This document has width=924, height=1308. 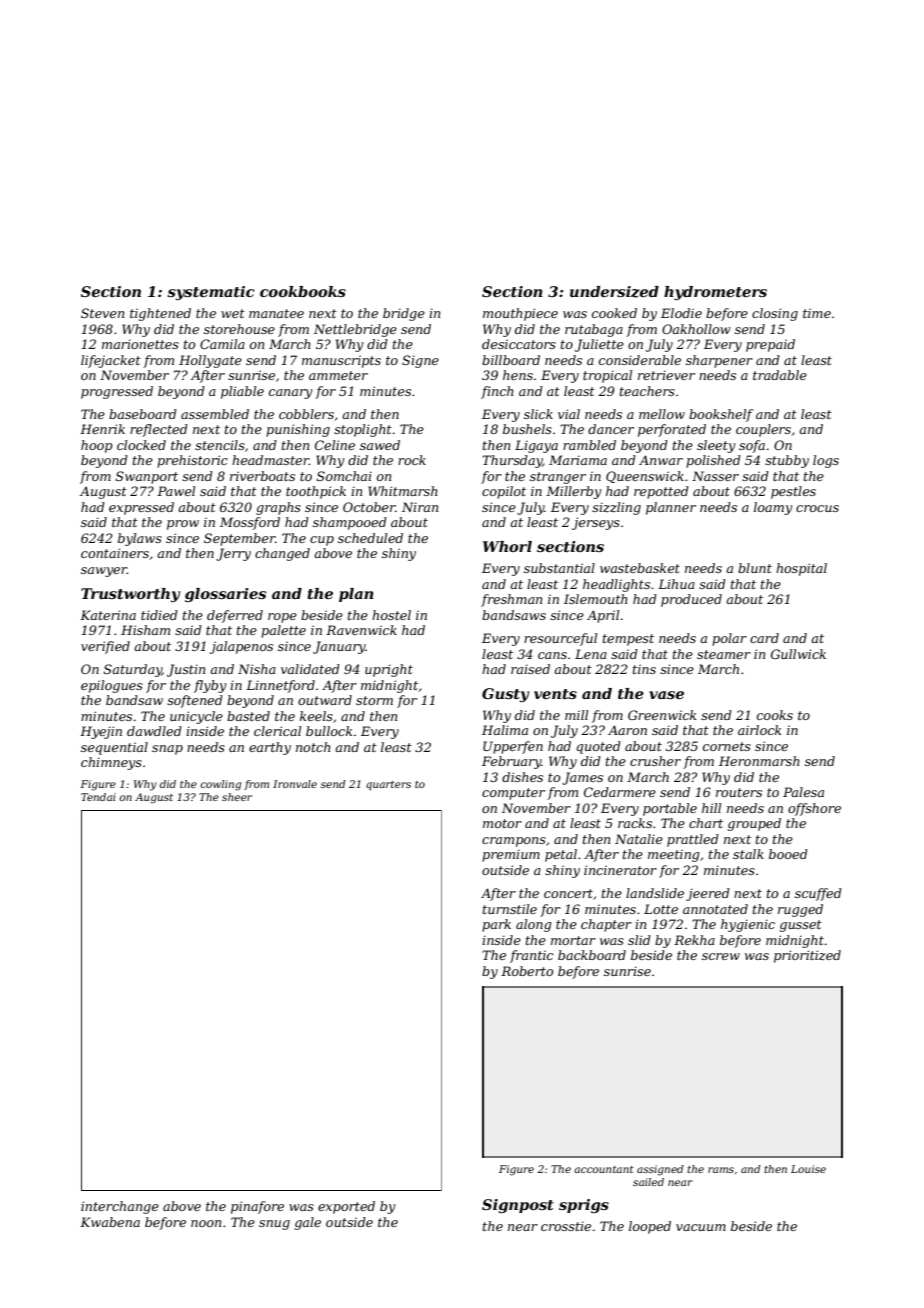 What do you see at coordinates (110, 1222) in the document?
I see `Kwabena` at bounding box center [110, 1222].
